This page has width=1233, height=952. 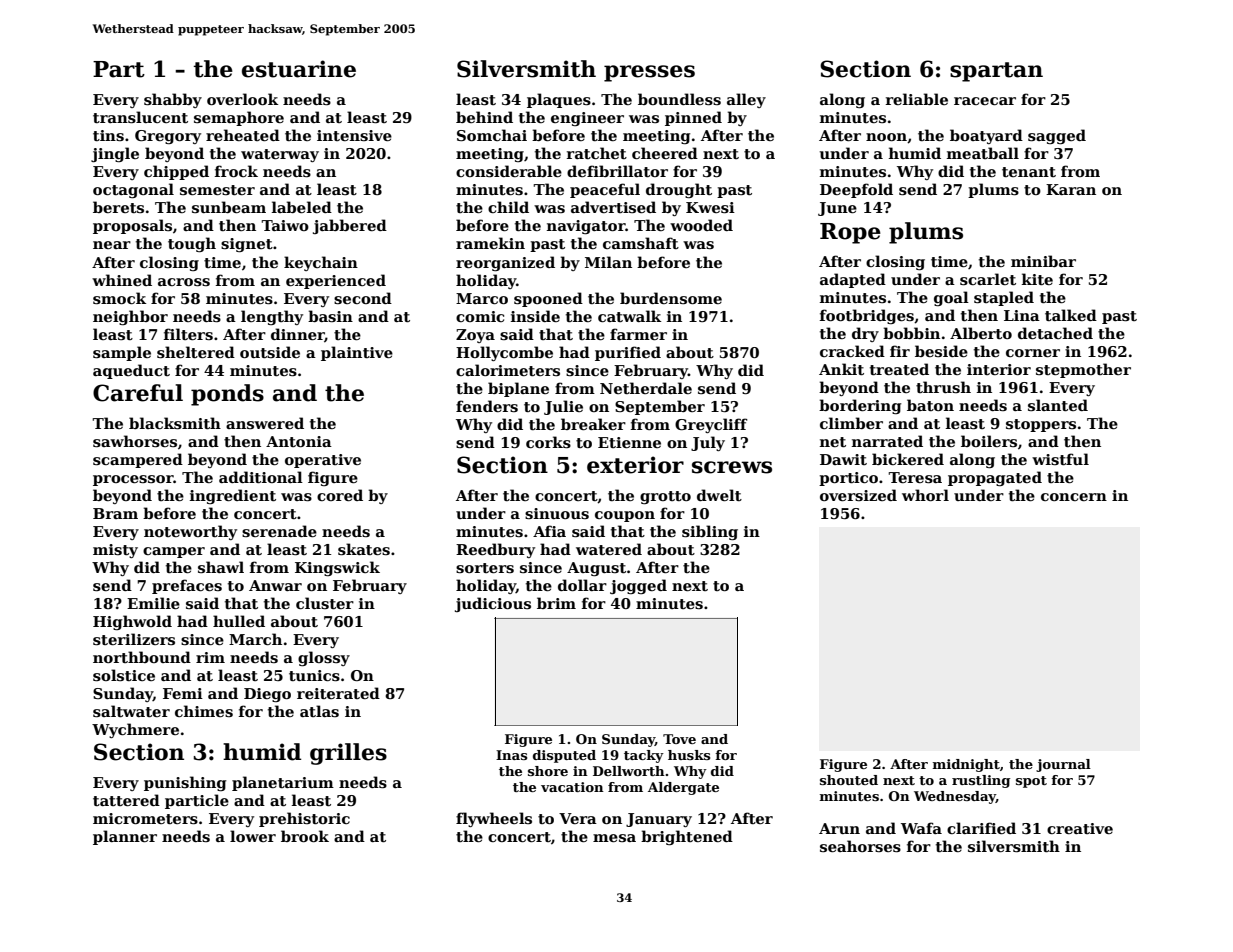 What do you see at coordinates (679, 99) in the page?
I see `boundless` at bounding box center [679, 99].
